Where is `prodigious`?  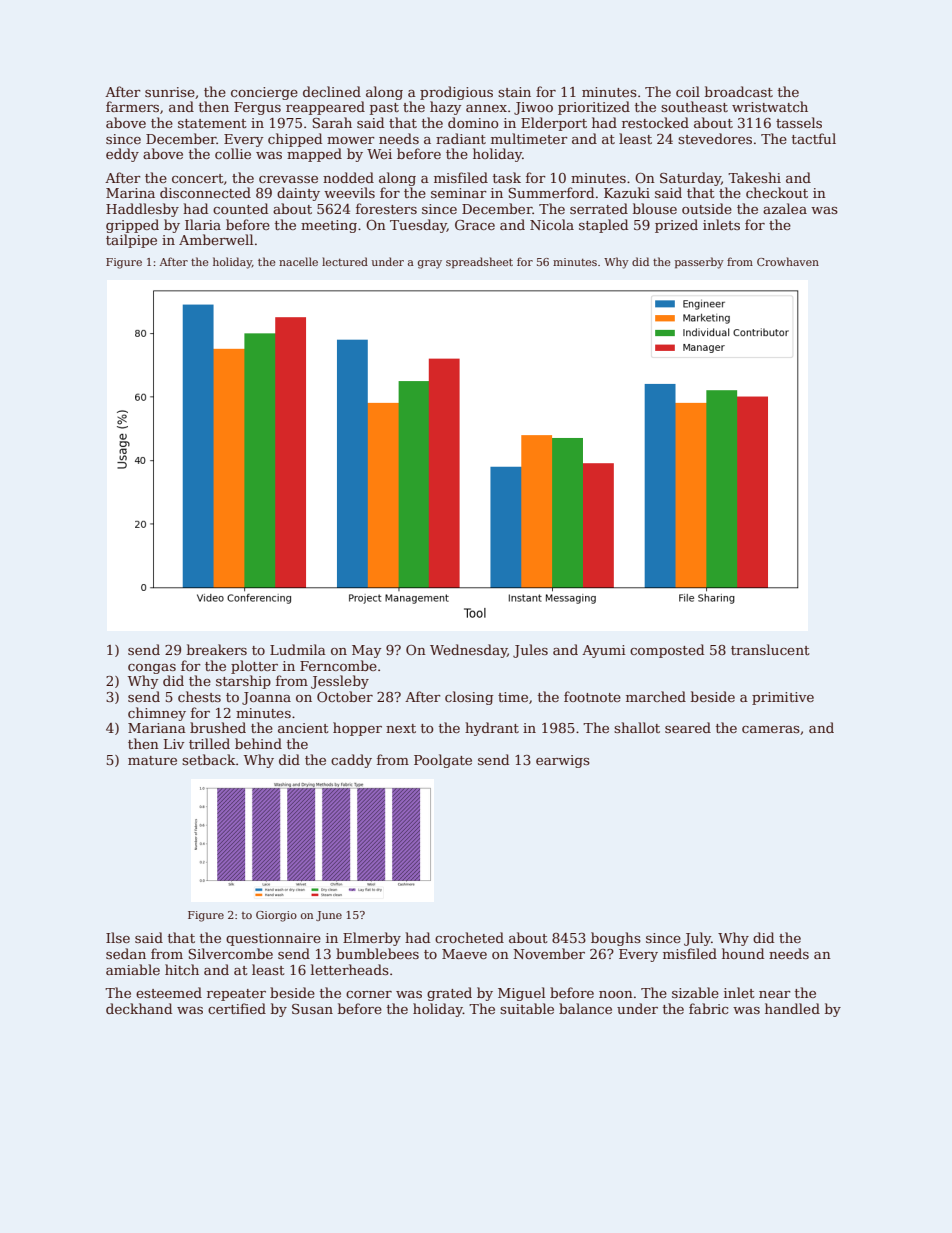 prodigious is located at coordinates (456, 93).
